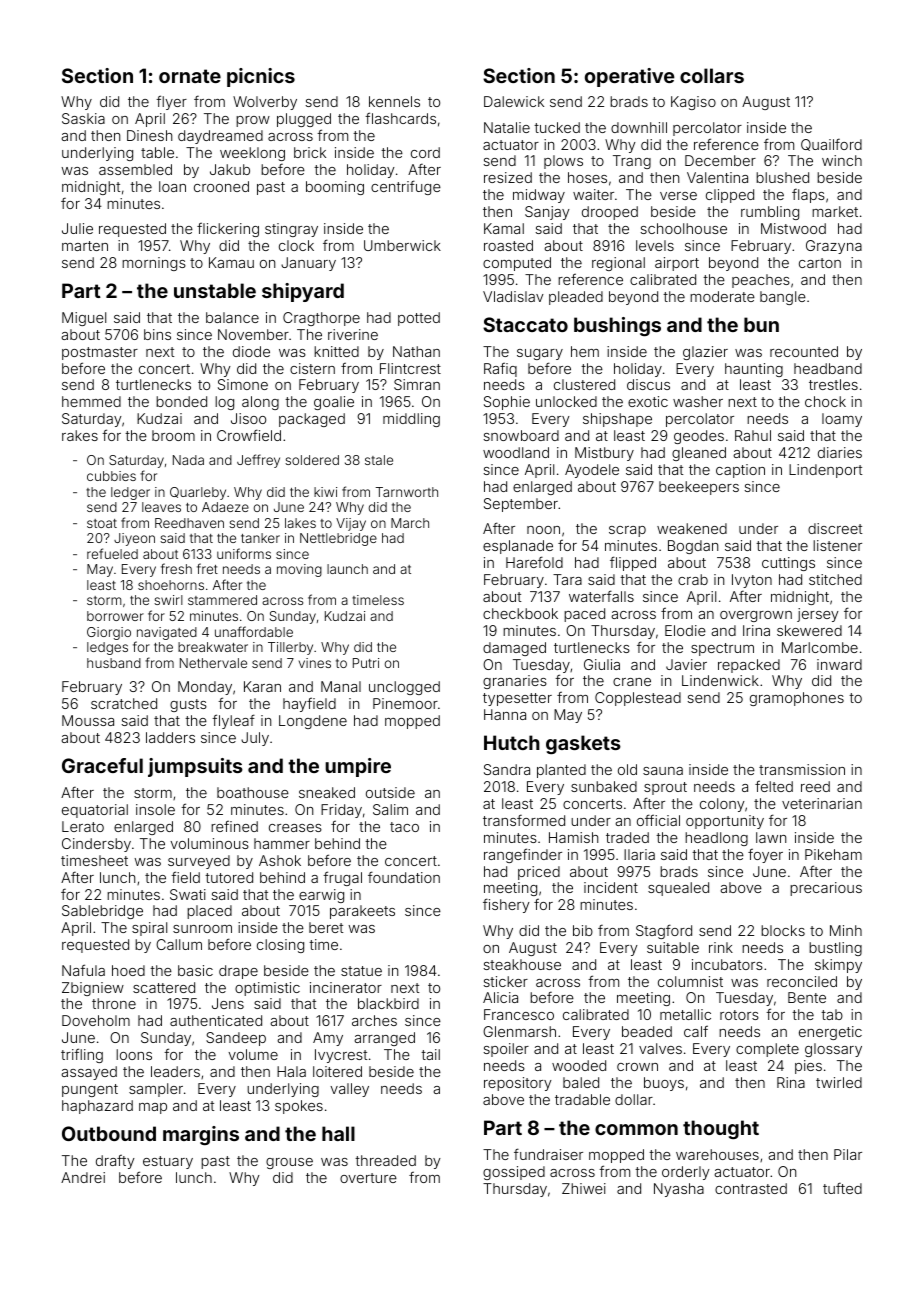  I want to click on Saskia, so click(83, 118).
